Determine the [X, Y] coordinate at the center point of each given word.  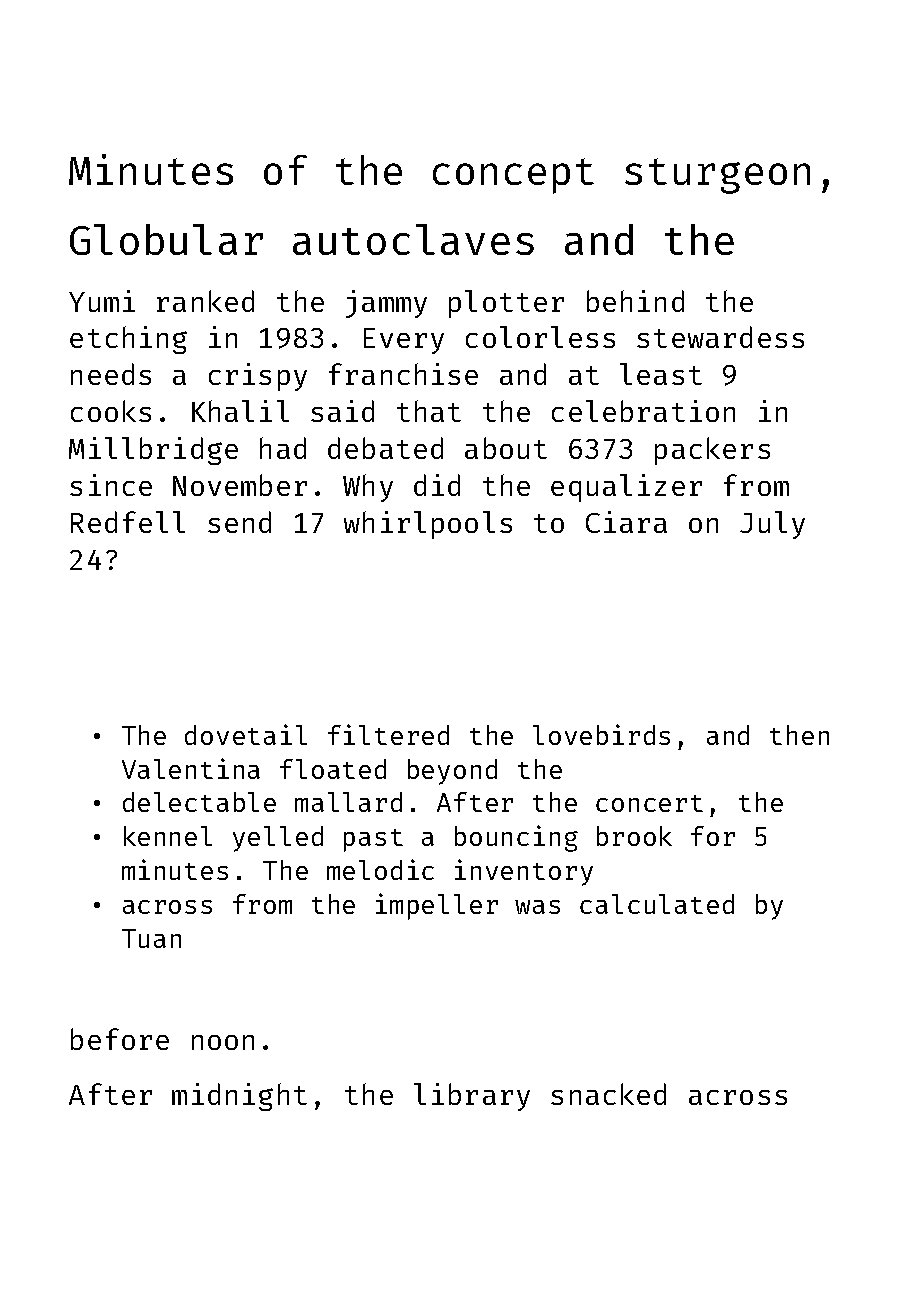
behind [635, 301]
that [429, 411]
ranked [205, 301]
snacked [608, 1094]
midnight [239, 1097]
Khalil [240, 411]
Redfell [128, 522]
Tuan [151, 938]
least [661, 374]
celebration [643, 411]
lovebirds [601, 734]
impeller [437, 906]
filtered [388, 734]
